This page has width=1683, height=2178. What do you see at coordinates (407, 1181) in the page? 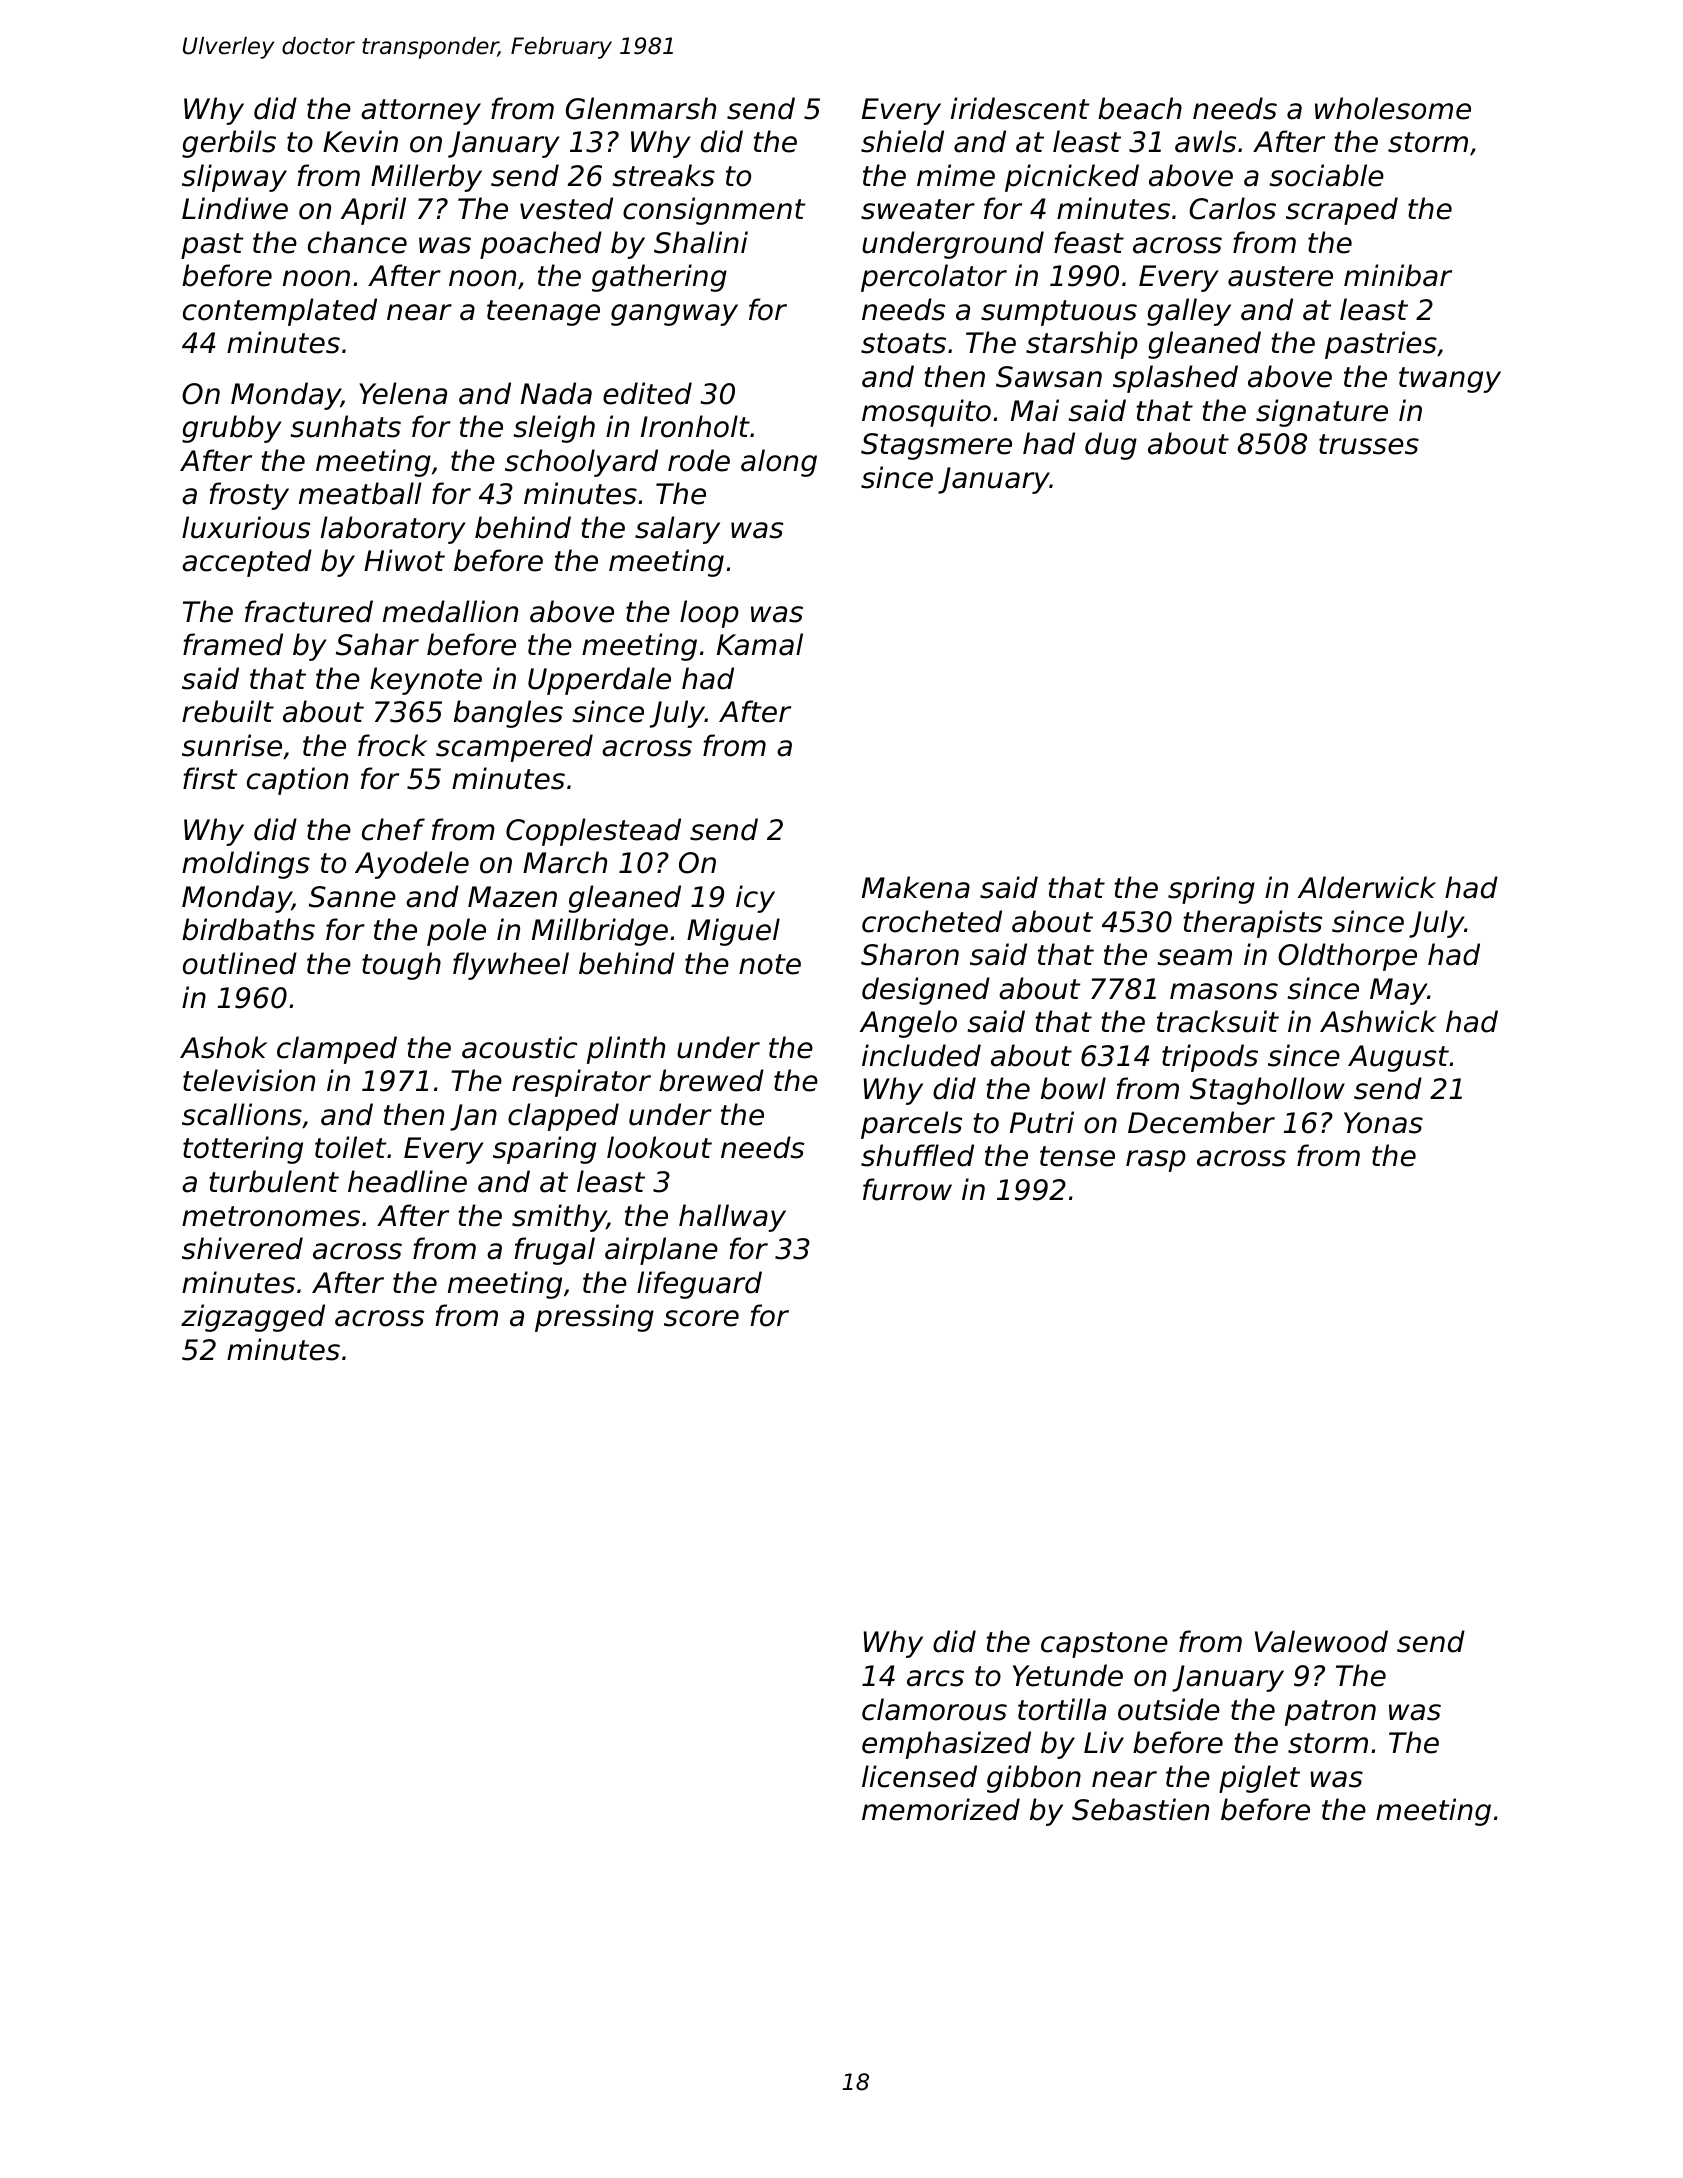
I see `headline` at bounding box center [407, 1181].
